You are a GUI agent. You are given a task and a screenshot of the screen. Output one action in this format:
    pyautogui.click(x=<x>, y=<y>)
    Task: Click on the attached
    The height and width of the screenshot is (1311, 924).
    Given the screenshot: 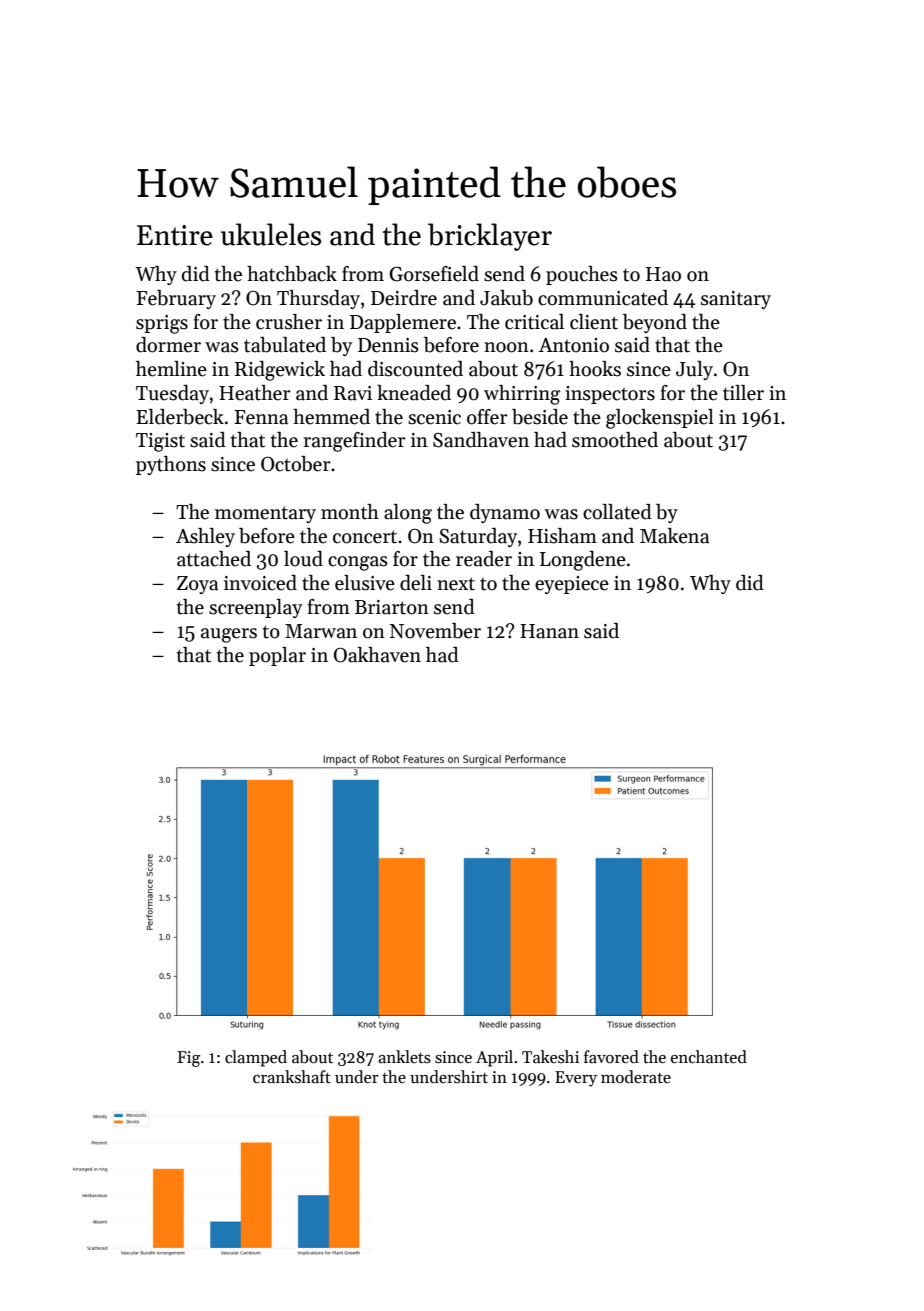 What is the action you would take?
    pyautogui.click(x=214, y=559)
